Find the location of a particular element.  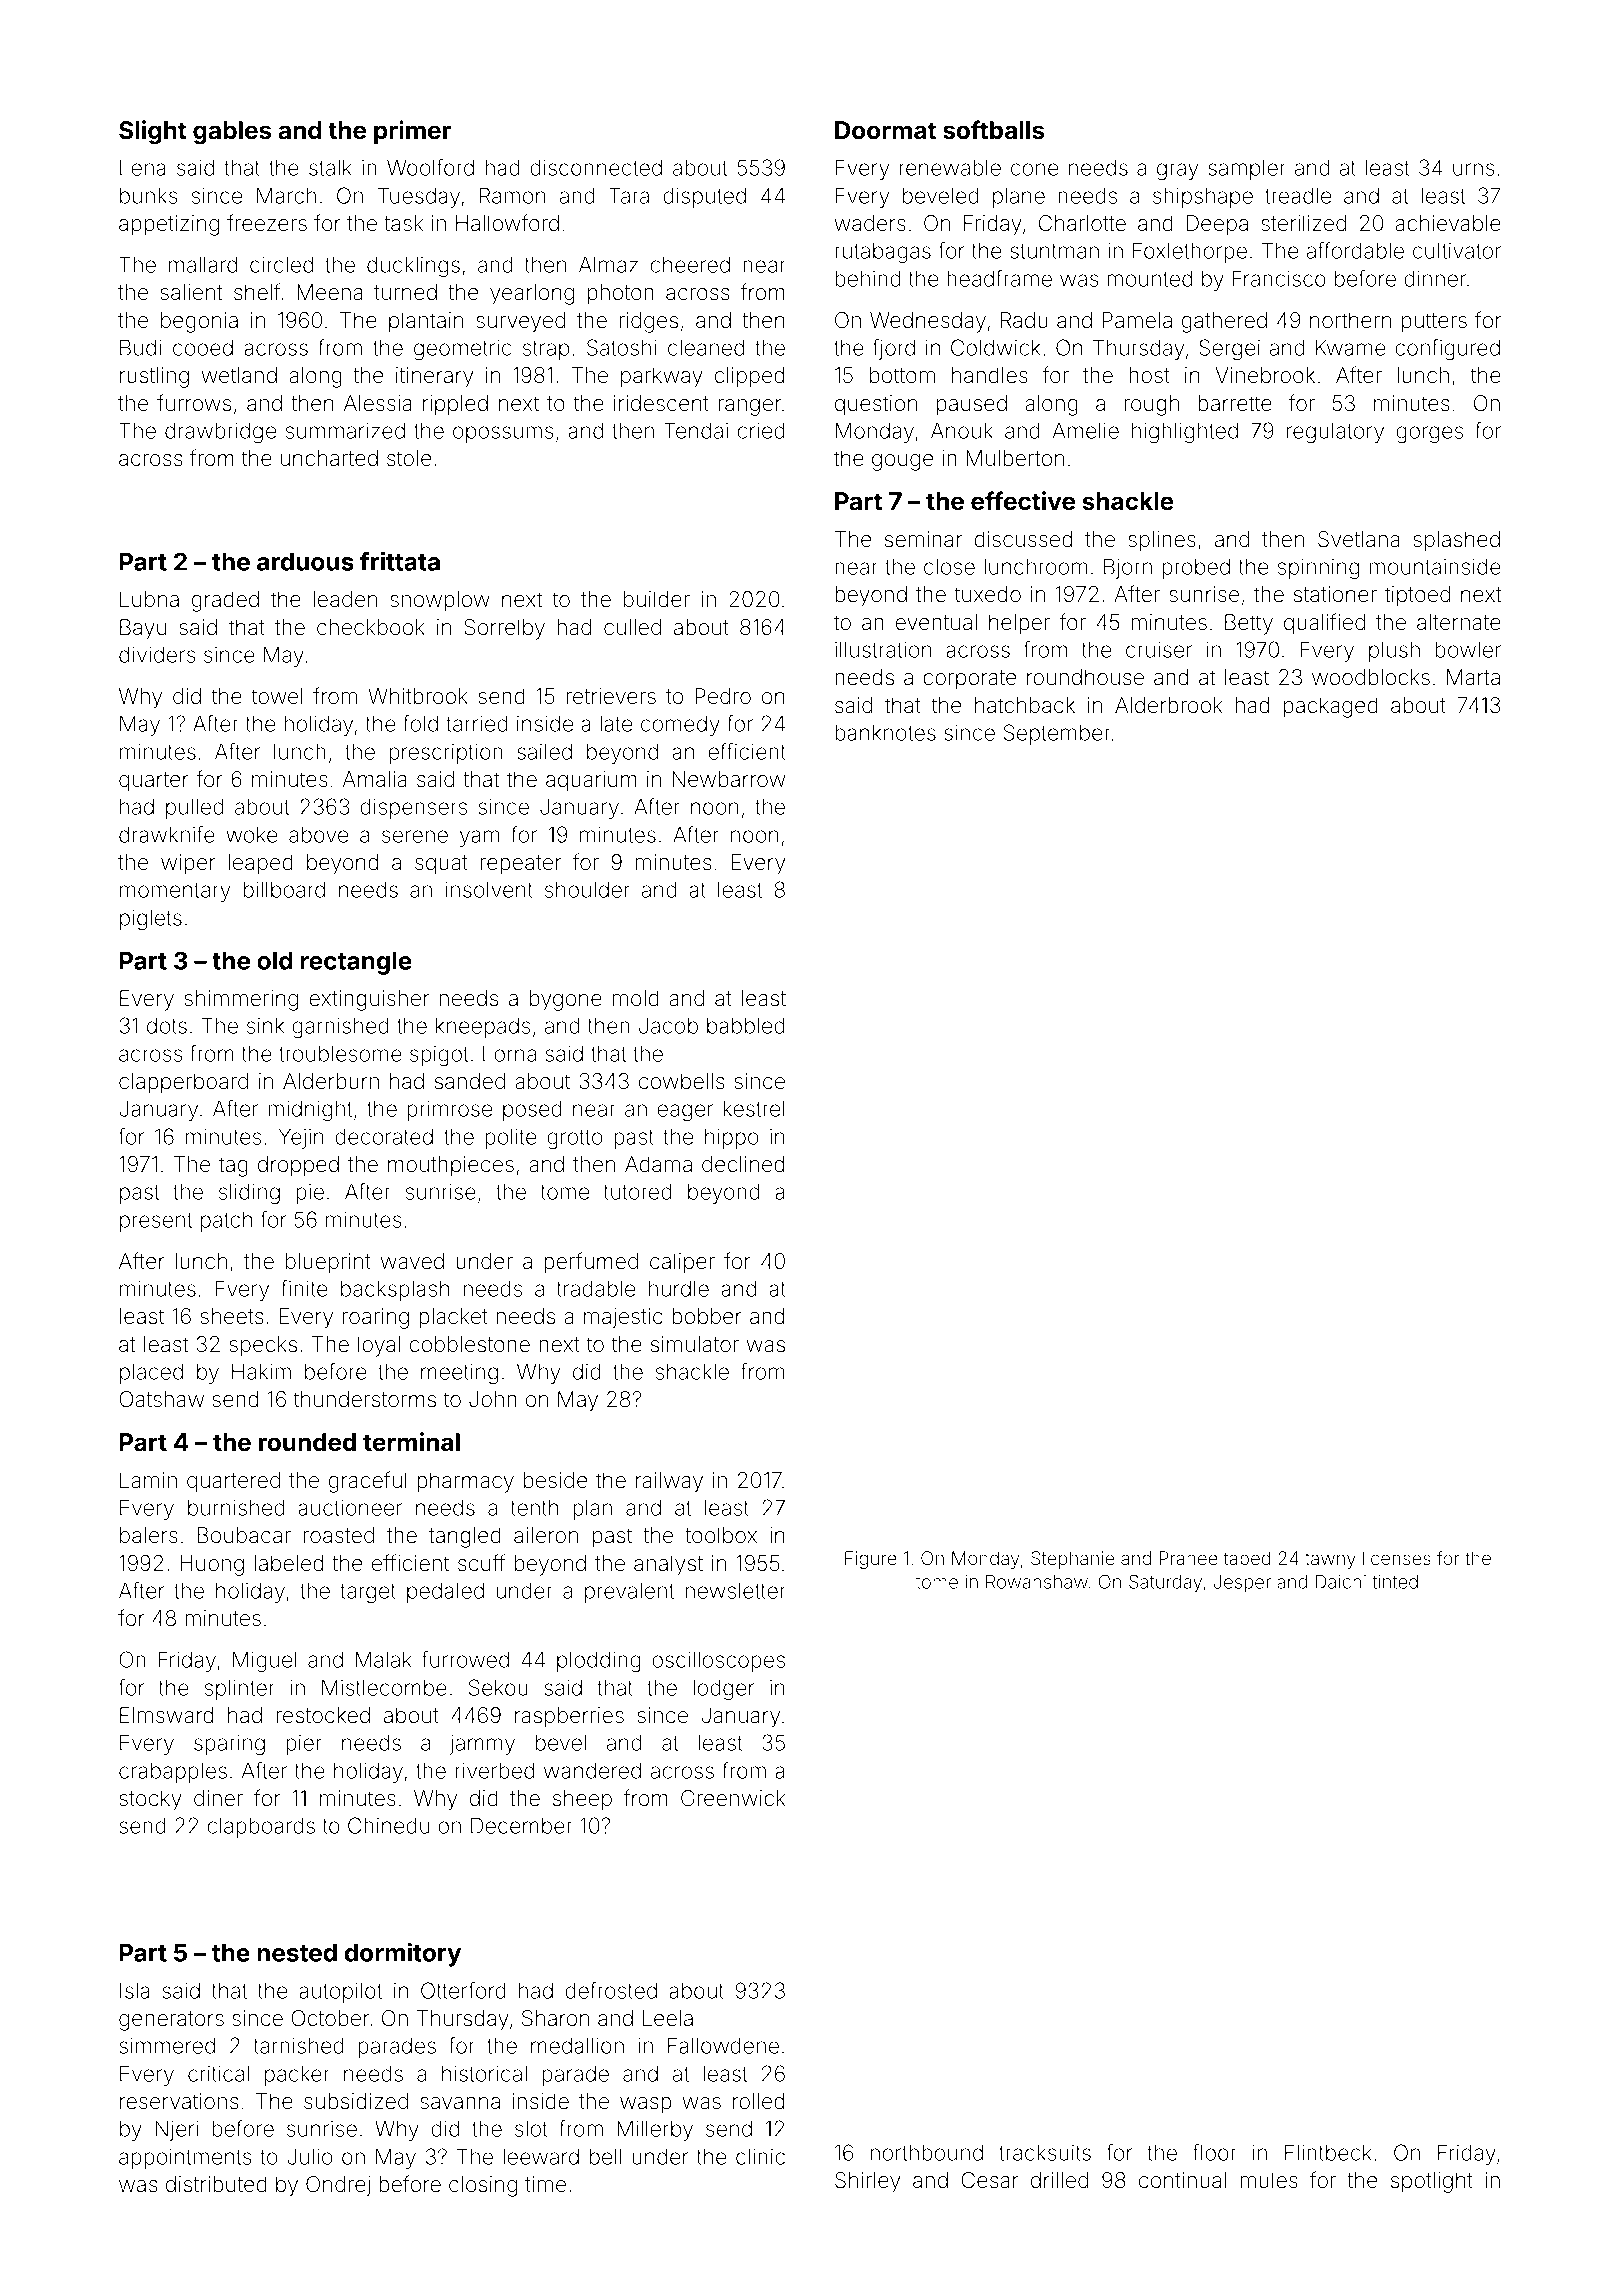

tawny is located at coordinates (1330, 1560).
